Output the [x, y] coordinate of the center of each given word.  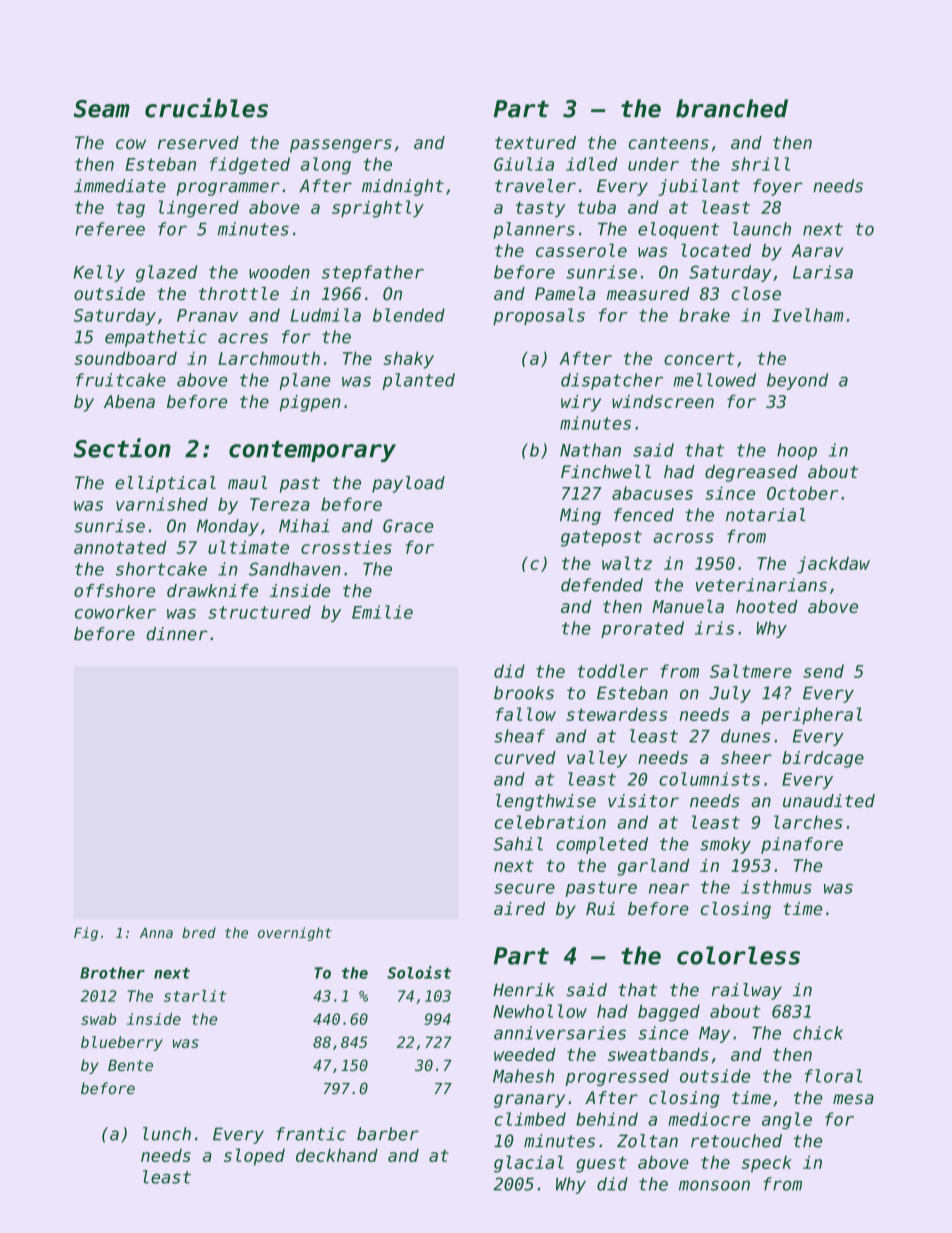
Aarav [817, 250]
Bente [130, 1065]
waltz [627, 563]
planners [534, 230]
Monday [228, 527]
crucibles [206, 108]
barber [388, 1134]
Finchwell [606, 471]
